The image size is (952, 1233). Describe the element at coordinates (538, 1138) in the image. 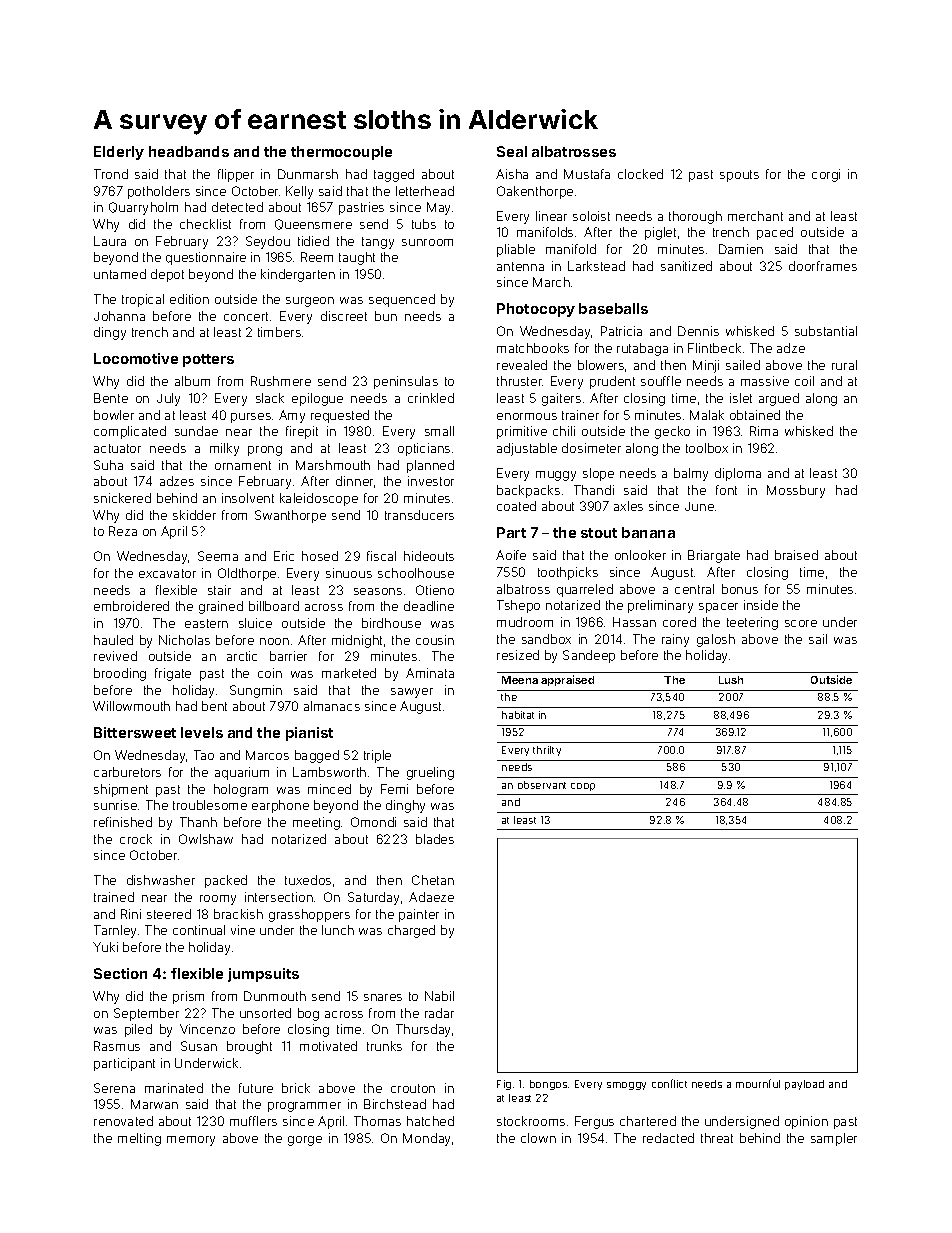

I see `clown` at that location.
